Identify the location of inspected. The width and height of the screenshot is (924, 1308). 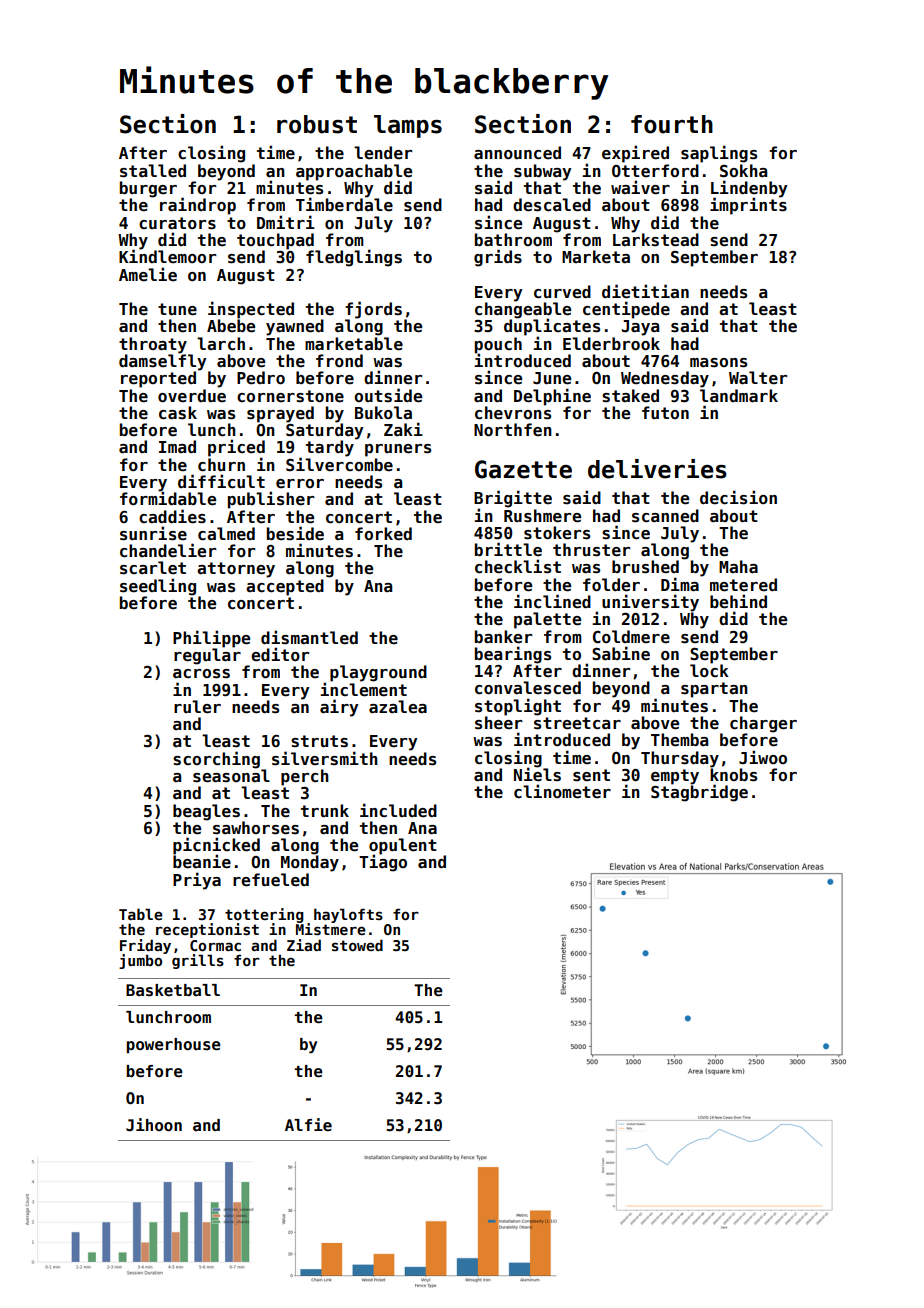
(251, 310).
